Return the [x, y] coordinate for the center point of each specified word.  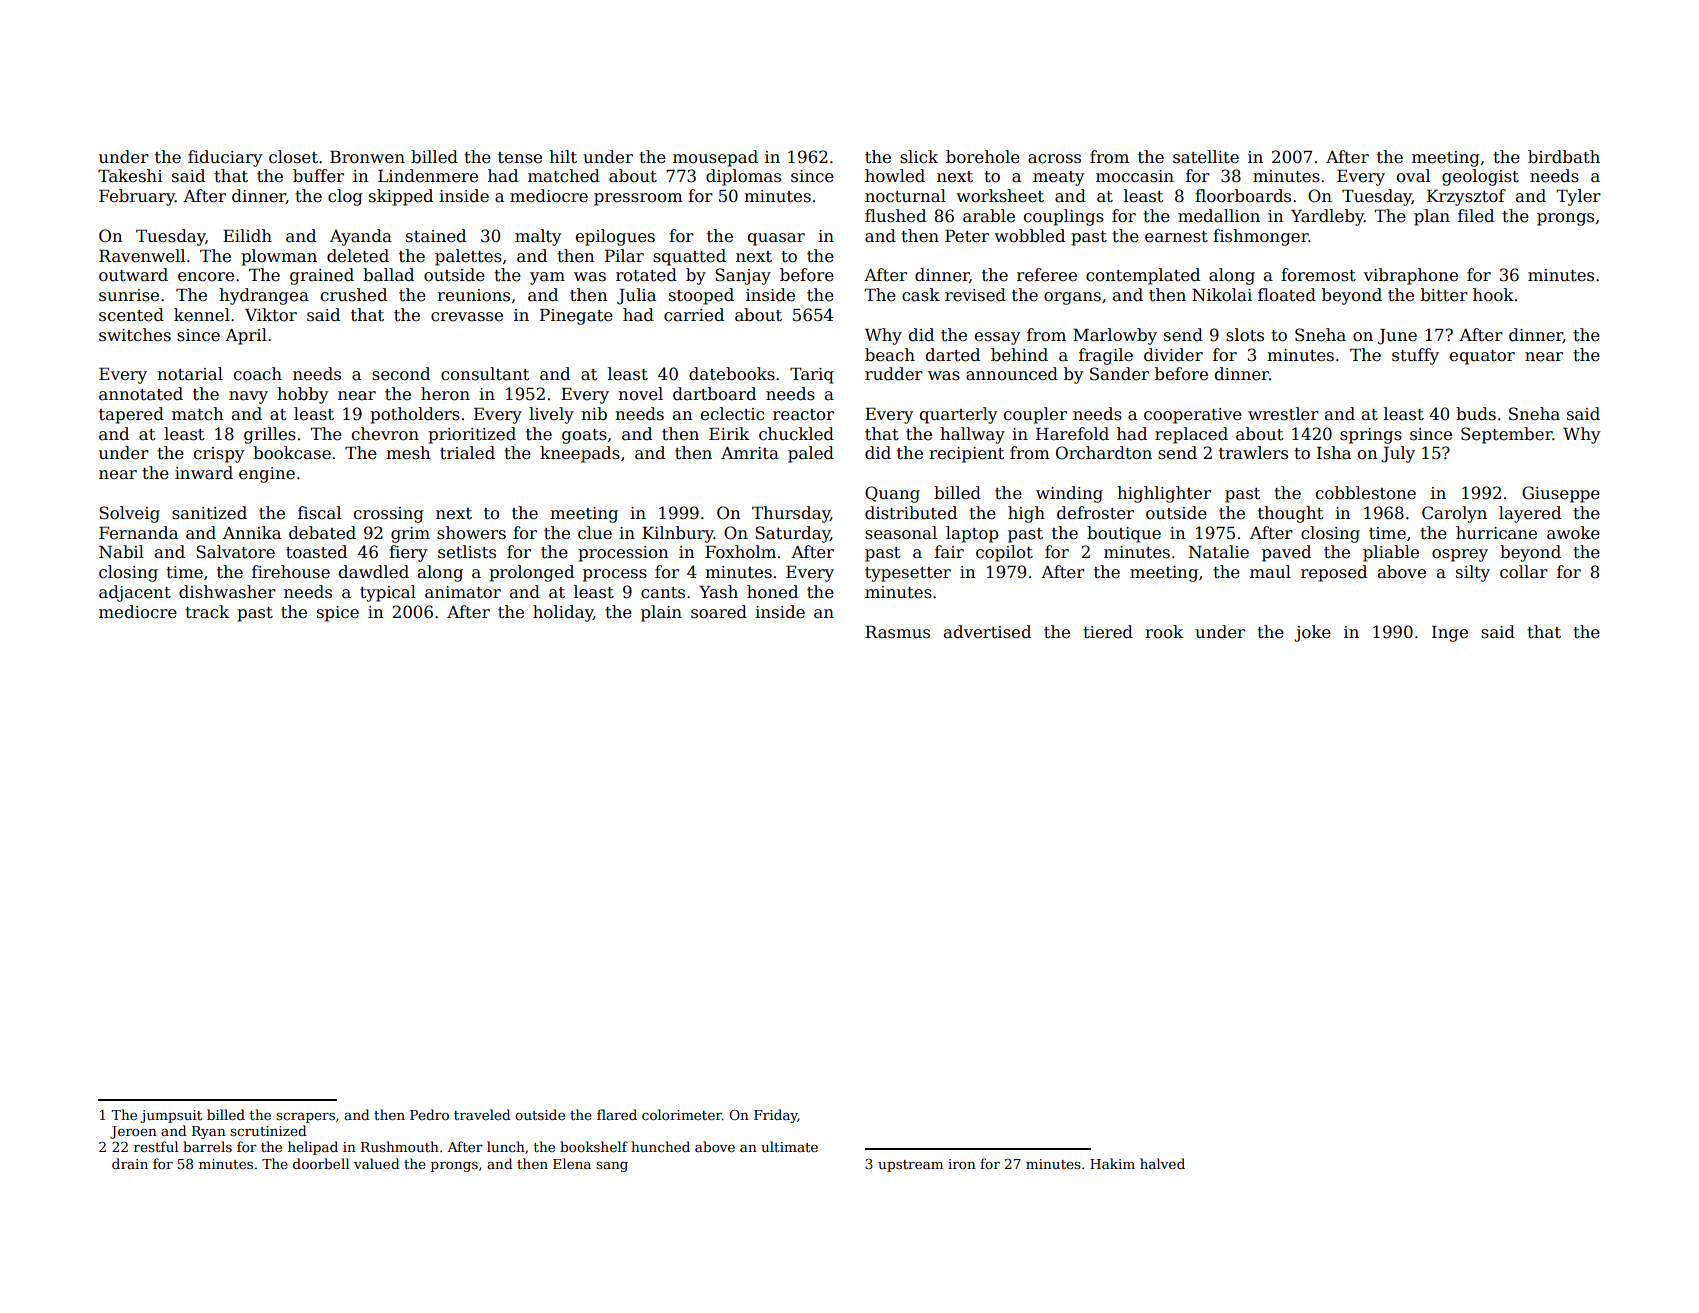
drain [130, 1163]
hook [1493, 295]
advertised [987, 632]
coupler [1035, 415]
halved [1162, 1163]
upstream [910, 1166]
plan [1432, 217]
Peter [967, 236]
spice [338, 614]
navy [248, 397]
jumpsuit [171, 1116]
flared [617, 1114]
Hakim [1112, 1163]
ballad [388, 275]
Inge [1450, 634]
